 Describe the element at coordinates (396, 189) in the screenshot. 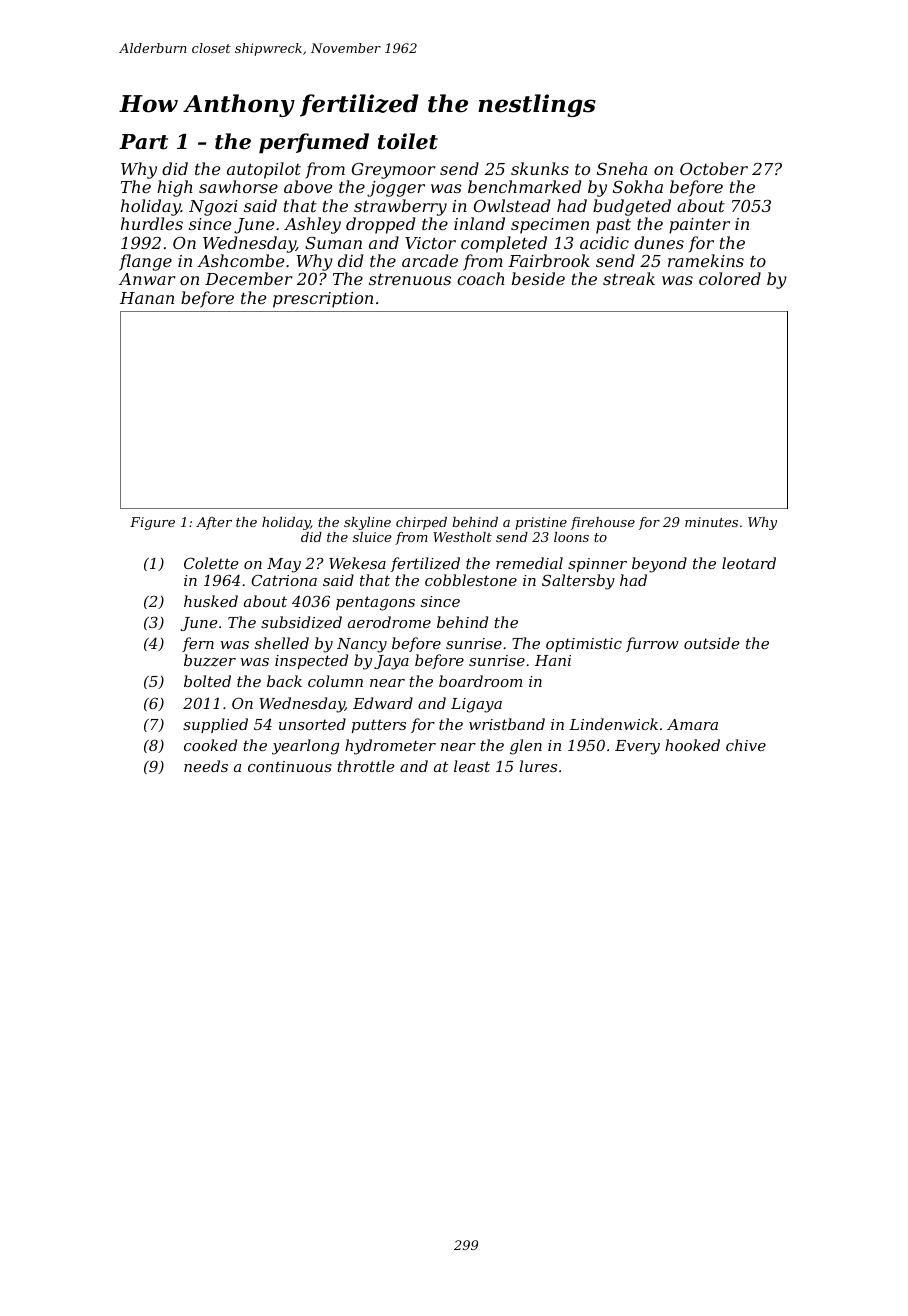

I see `jogger` at that location.
